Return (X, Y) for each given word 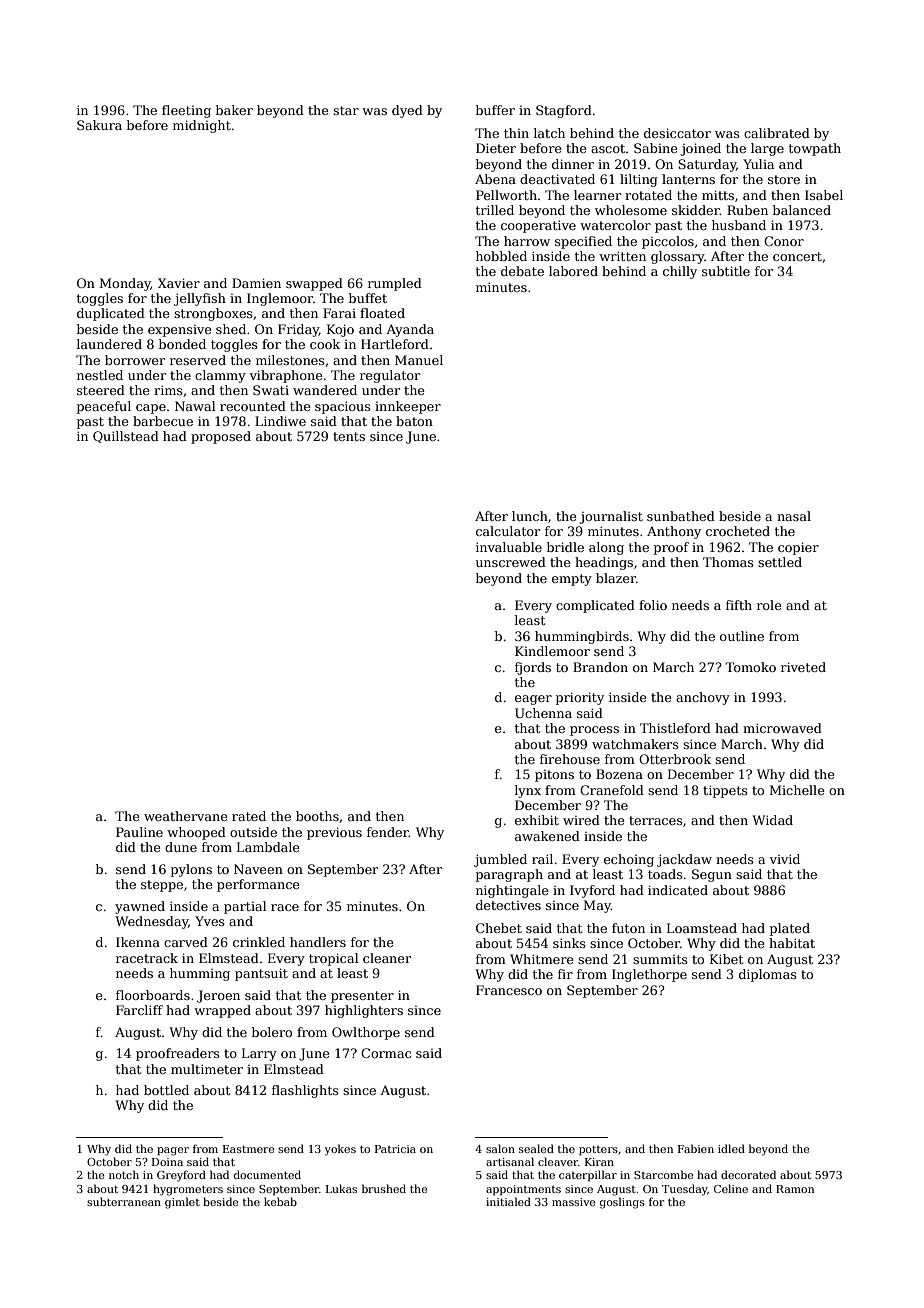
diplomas (768, 975)
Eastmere (248, 1149)
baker (234, 110)
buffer (495, 110)
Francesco (509, 990)
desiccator (677, 133)
